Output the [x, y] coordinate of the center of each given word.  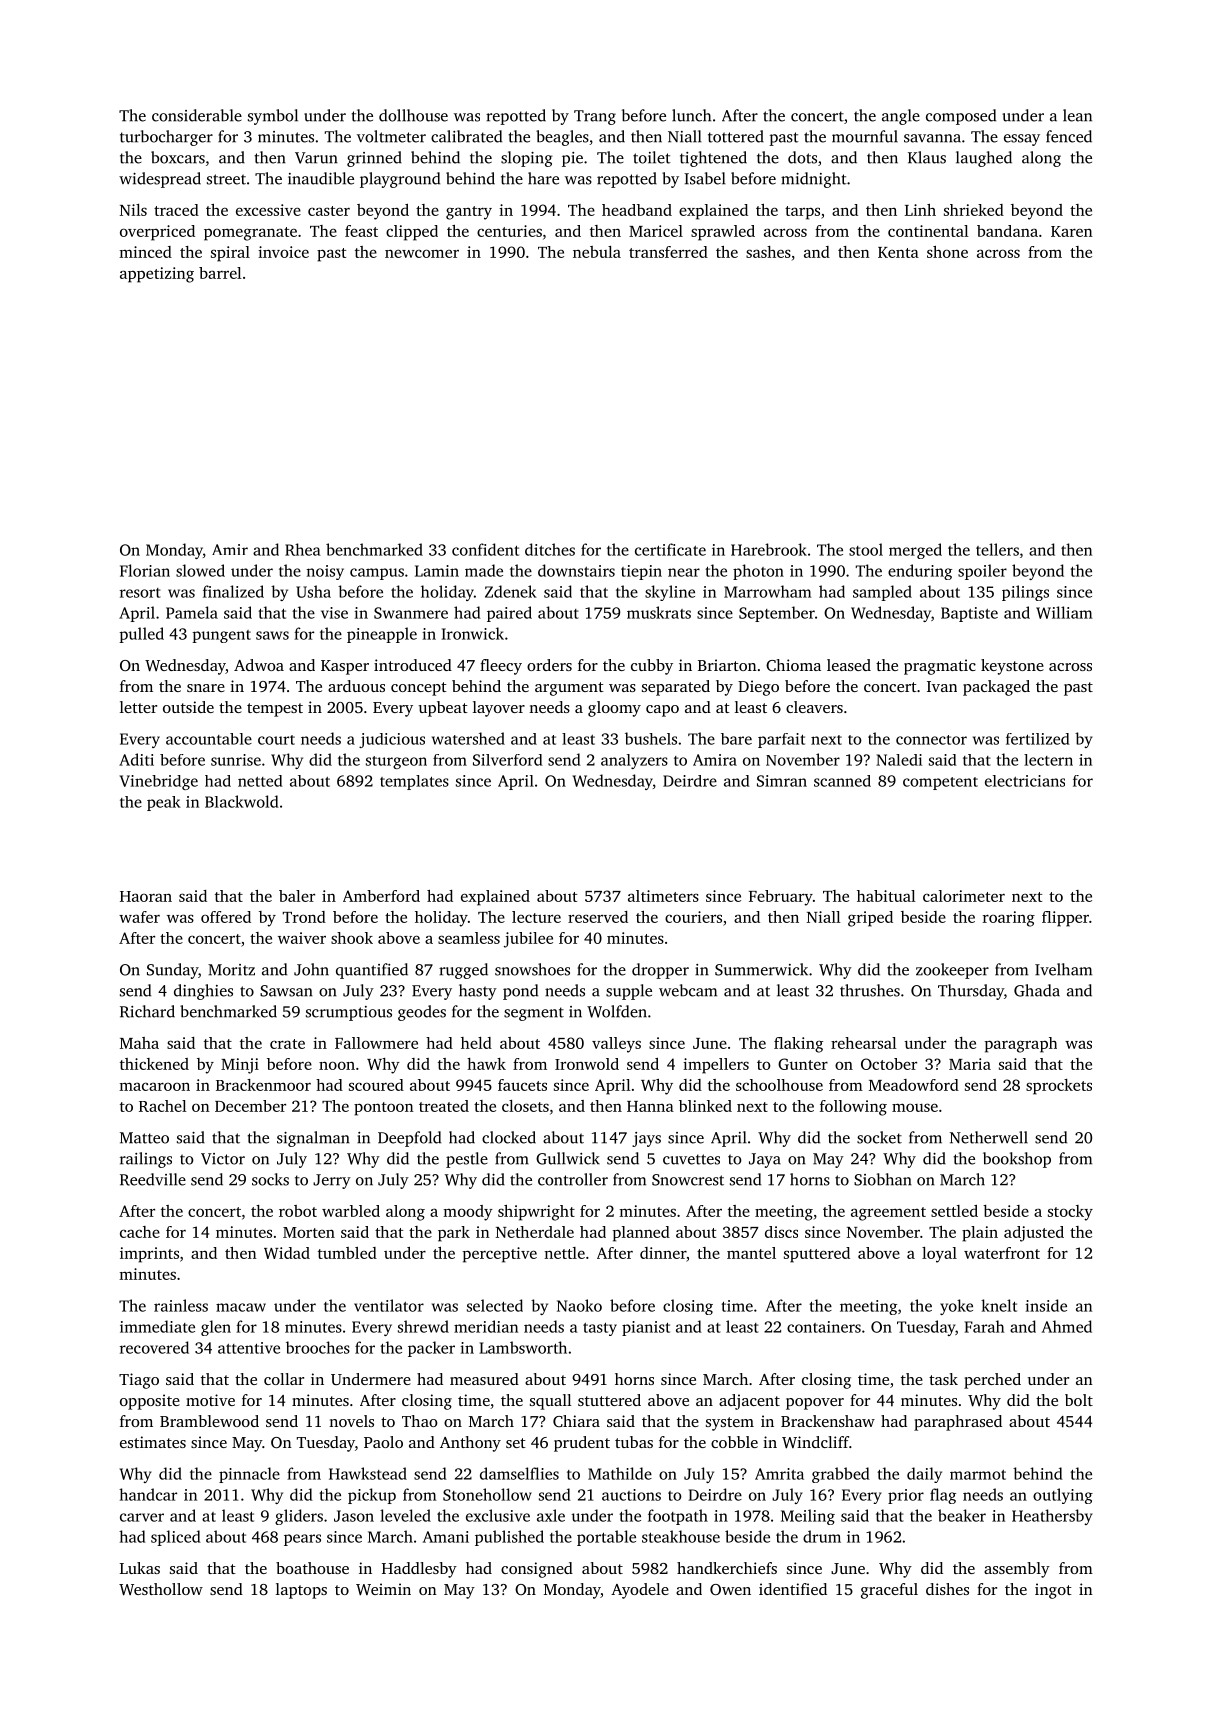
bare [736, 739]
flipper [1065, 919]
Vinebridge [158, 782]
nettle [564, 1253]
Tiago [139, 1381]
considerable [197, 115]
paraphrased [958, 1423]
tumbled [347, 1253]
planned [641, 1234]
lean [1077, 115]
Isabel [705, 178]
